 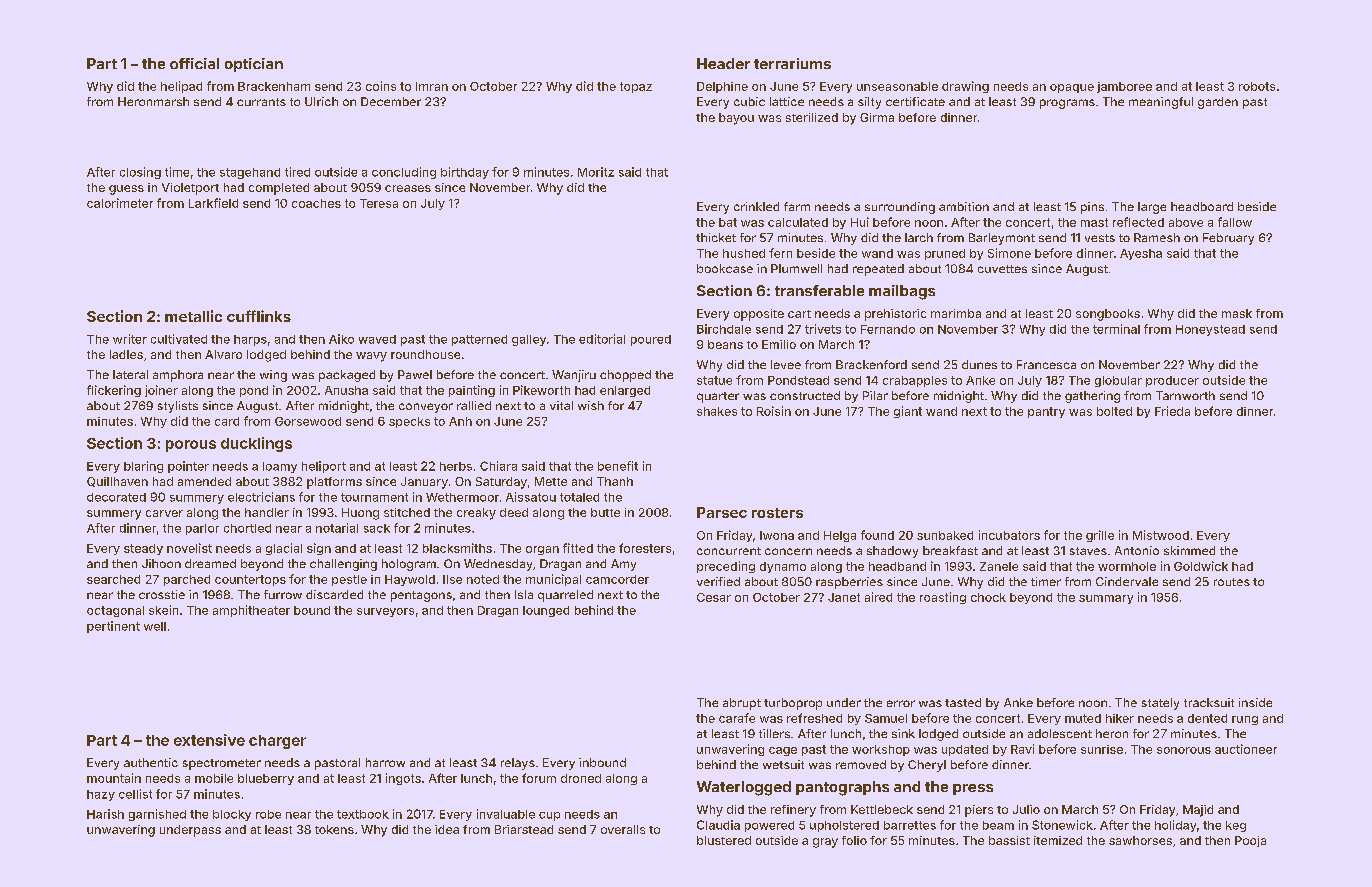 I want to click on Tarnworth, so click(x=1185, y=395).
